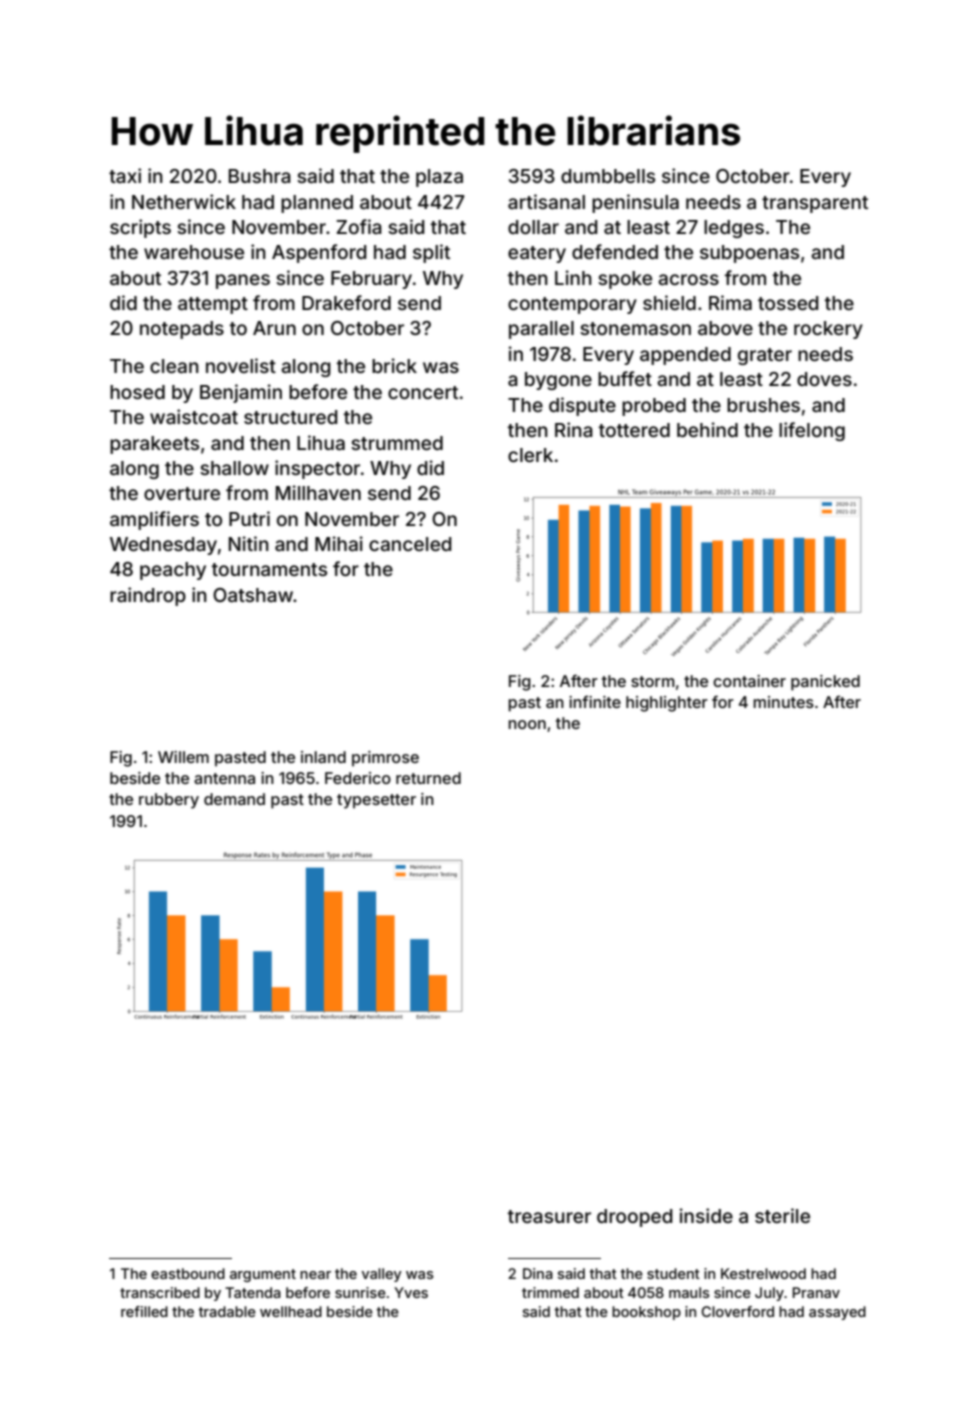 This screenshot has height=1417, width=978. I want to click on artisanal, so click(546, 201).
